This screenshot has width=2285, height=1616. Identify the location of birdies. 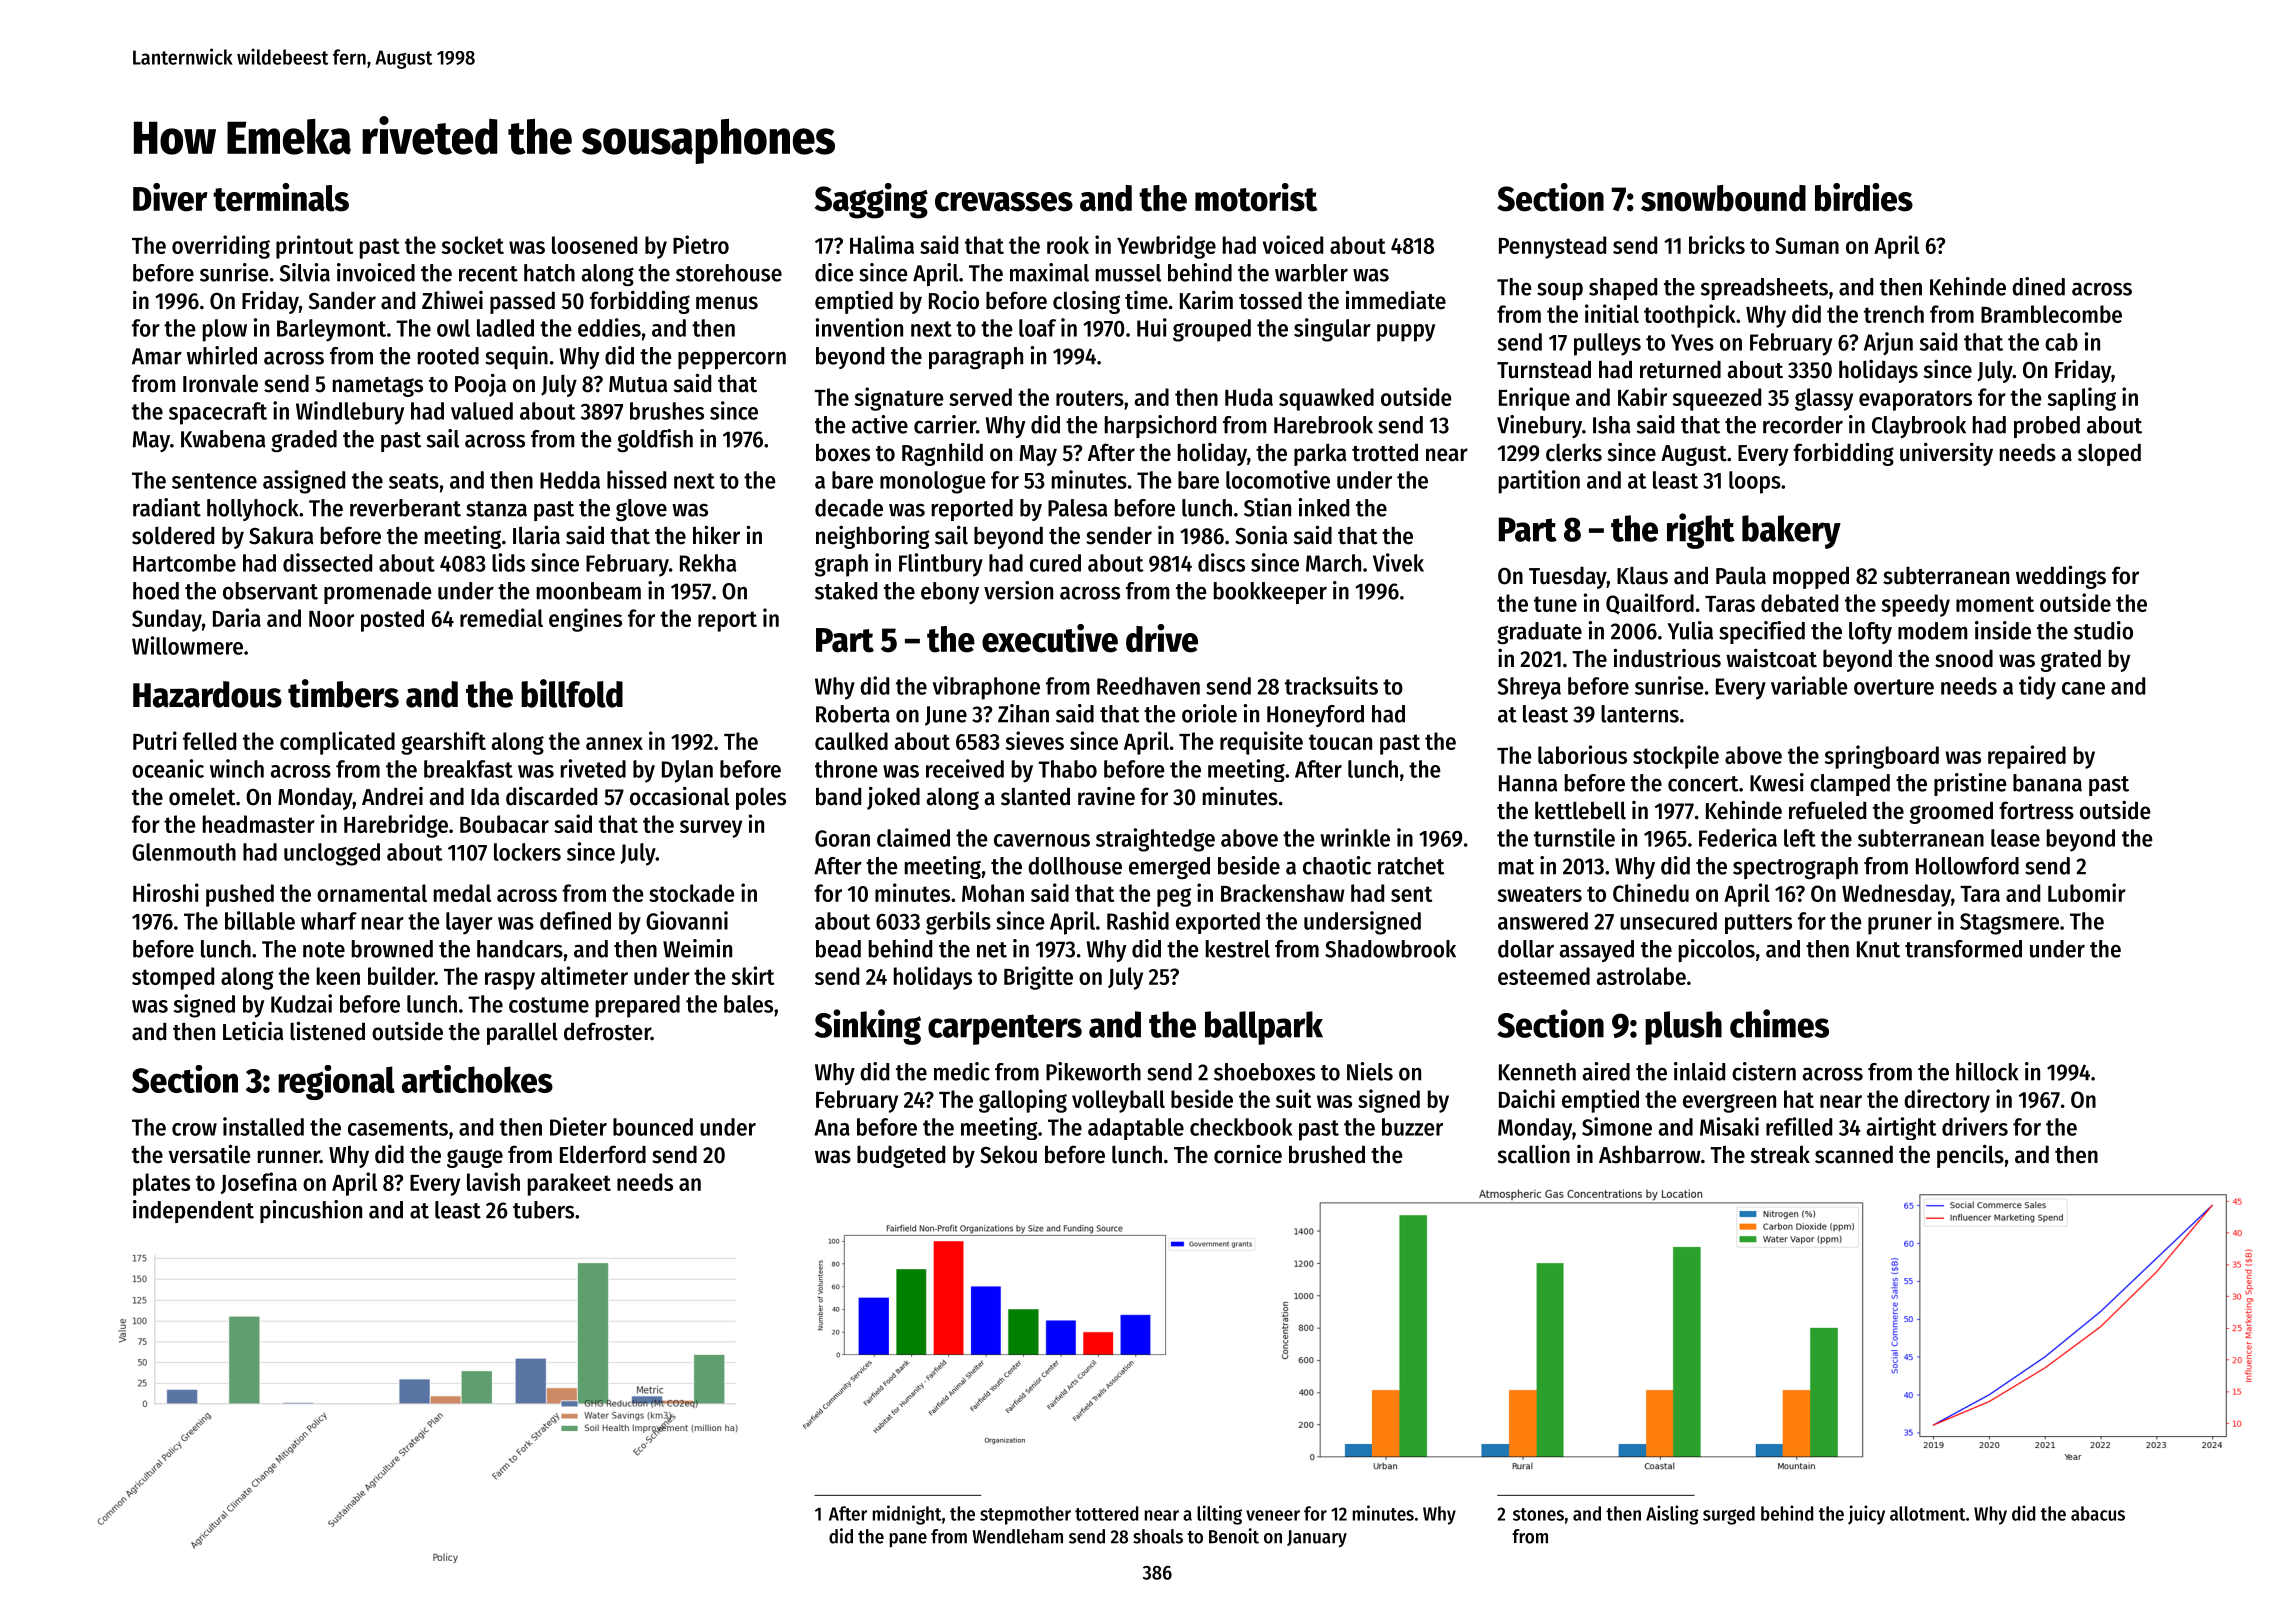
(1864, 197).
